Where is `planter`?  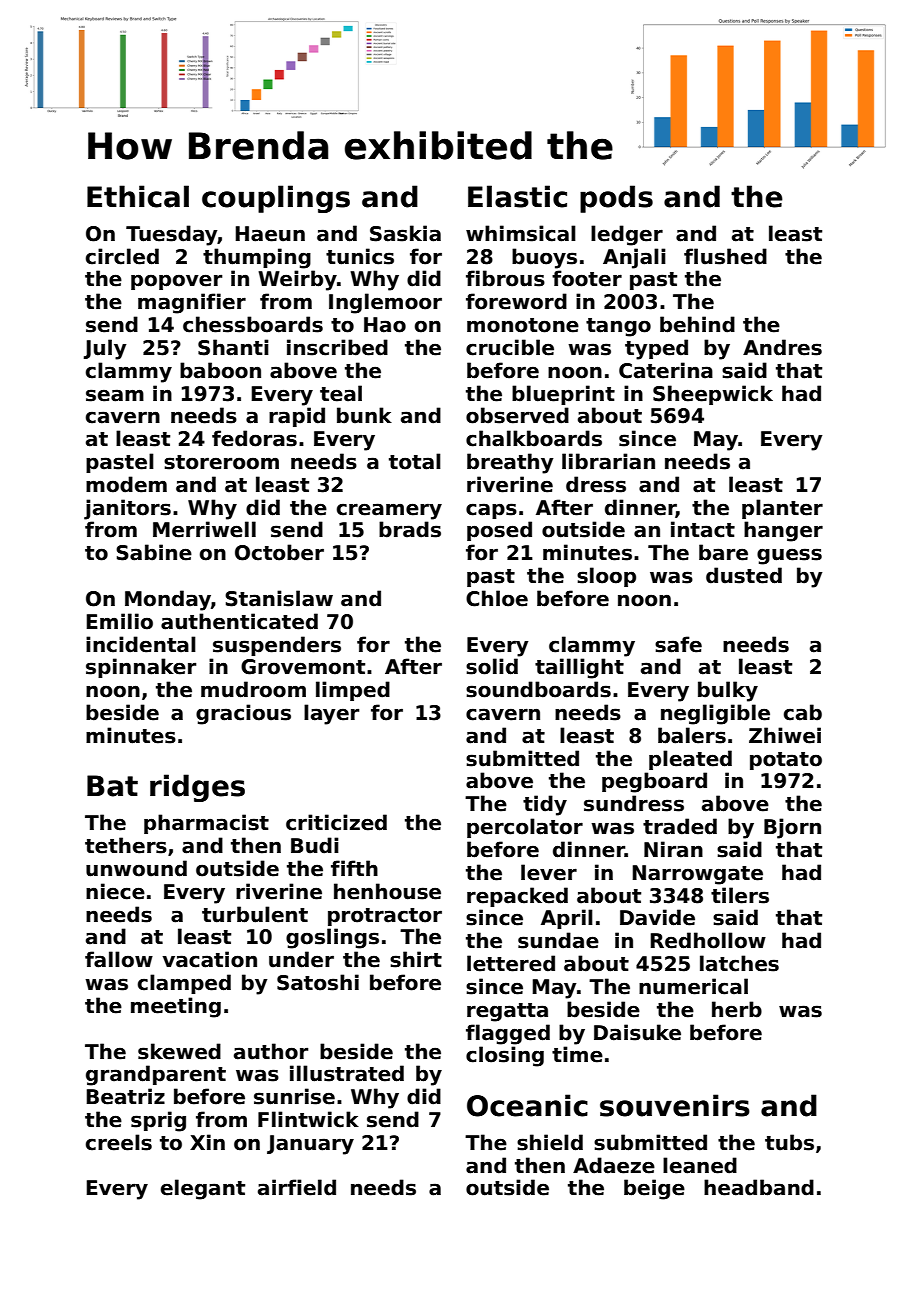
planter is located at coordinates (782, 509).
